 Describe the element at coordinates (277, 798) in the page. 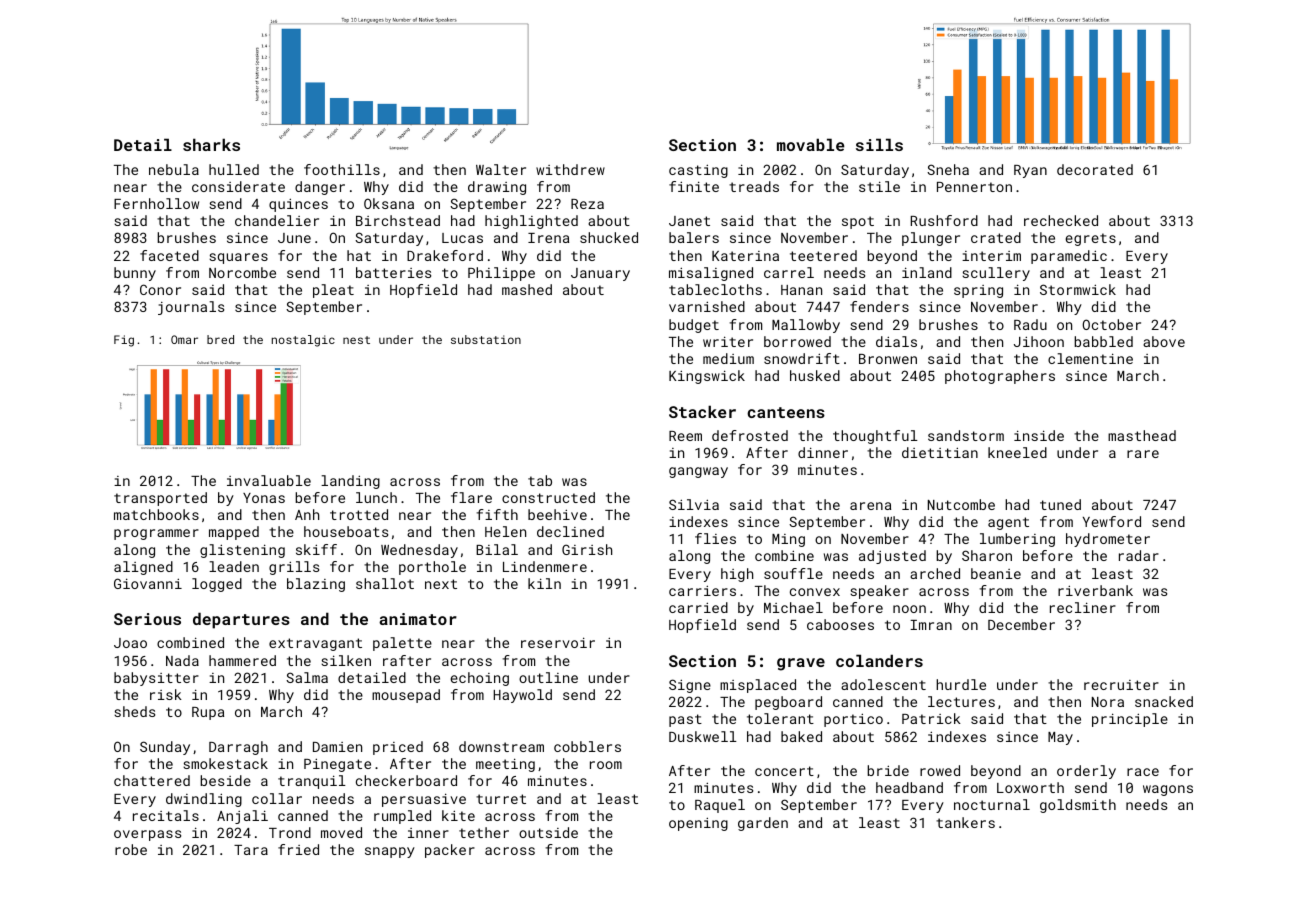

I see `collar` at that location.
